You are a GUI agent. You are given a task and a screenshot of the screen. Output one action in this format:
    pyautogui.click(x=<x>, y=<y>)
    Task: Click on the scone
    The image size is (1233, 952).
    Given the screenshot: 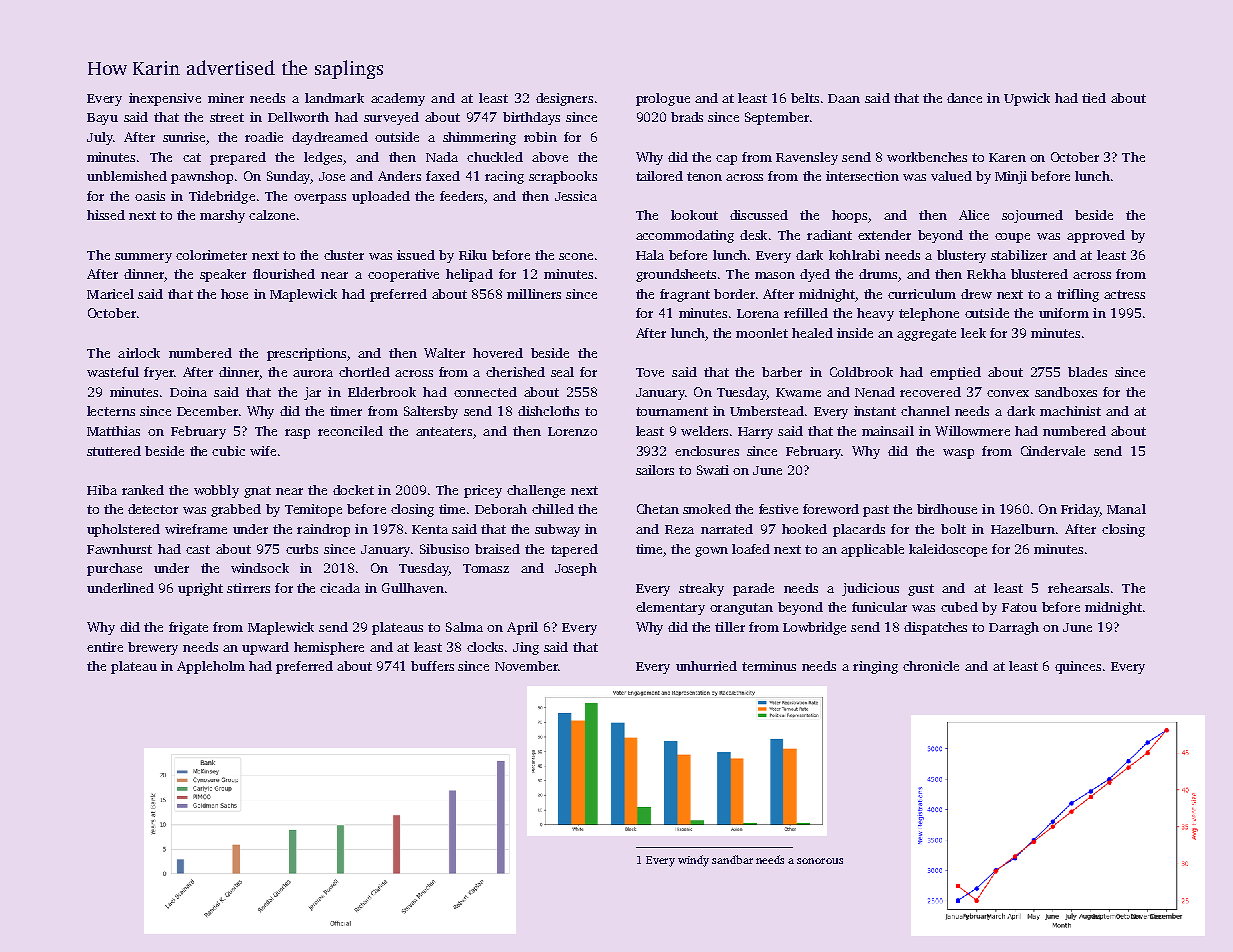 What is the action you would take?
    pyautogui.click(x=576, y=256)
